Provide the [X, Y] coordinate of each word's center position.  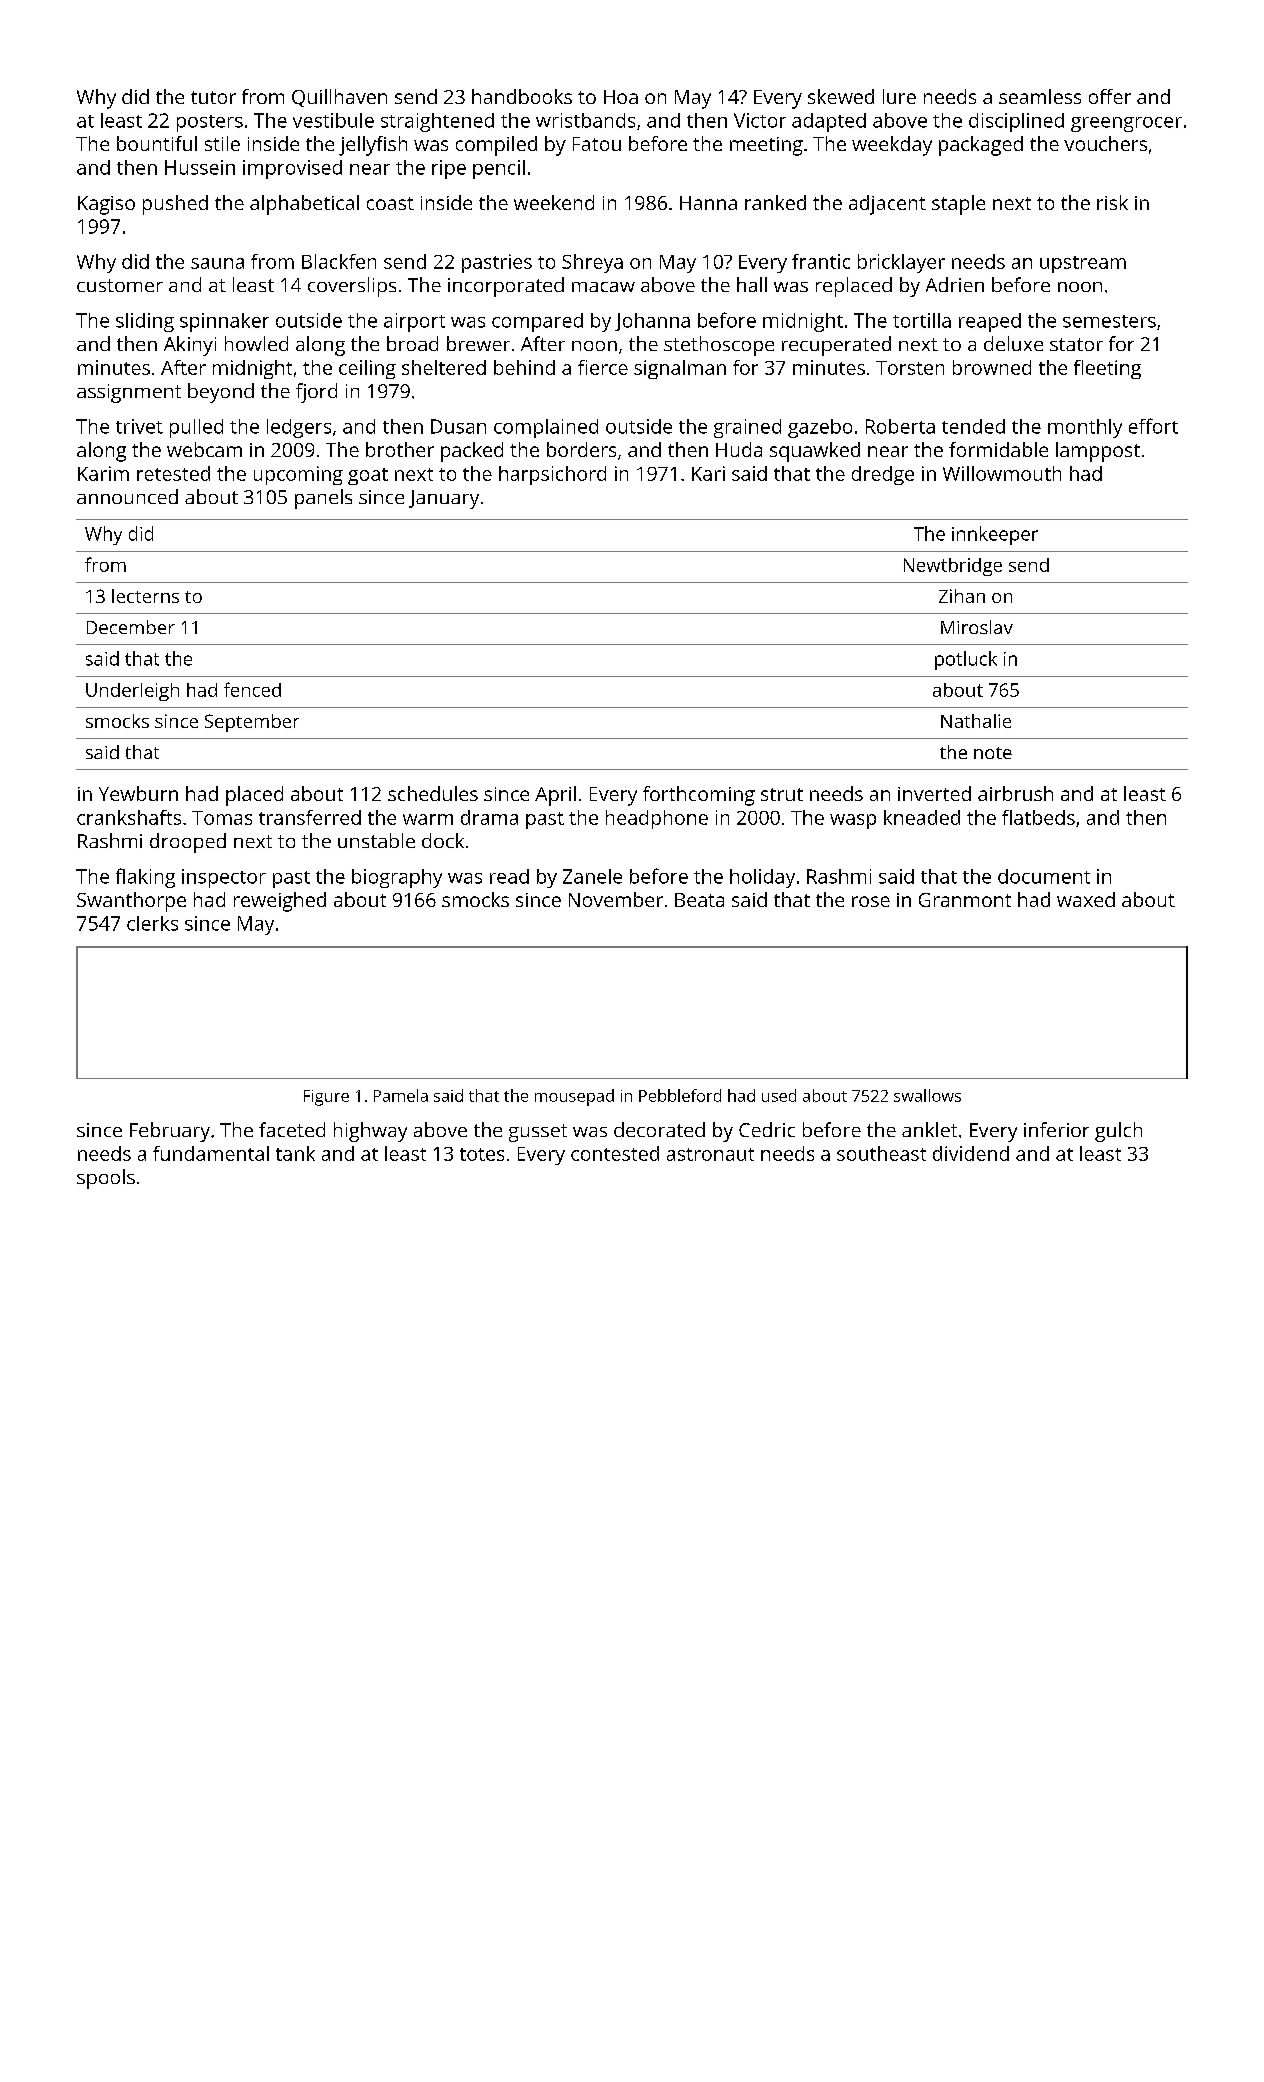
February [170, 1132]
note [993, 753]
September [252, 723]
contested [615, 1153]
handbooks [522, 96]
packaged [981, 146]
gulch [1118, 1132]
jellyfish [373, 146]
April [555, 796]
